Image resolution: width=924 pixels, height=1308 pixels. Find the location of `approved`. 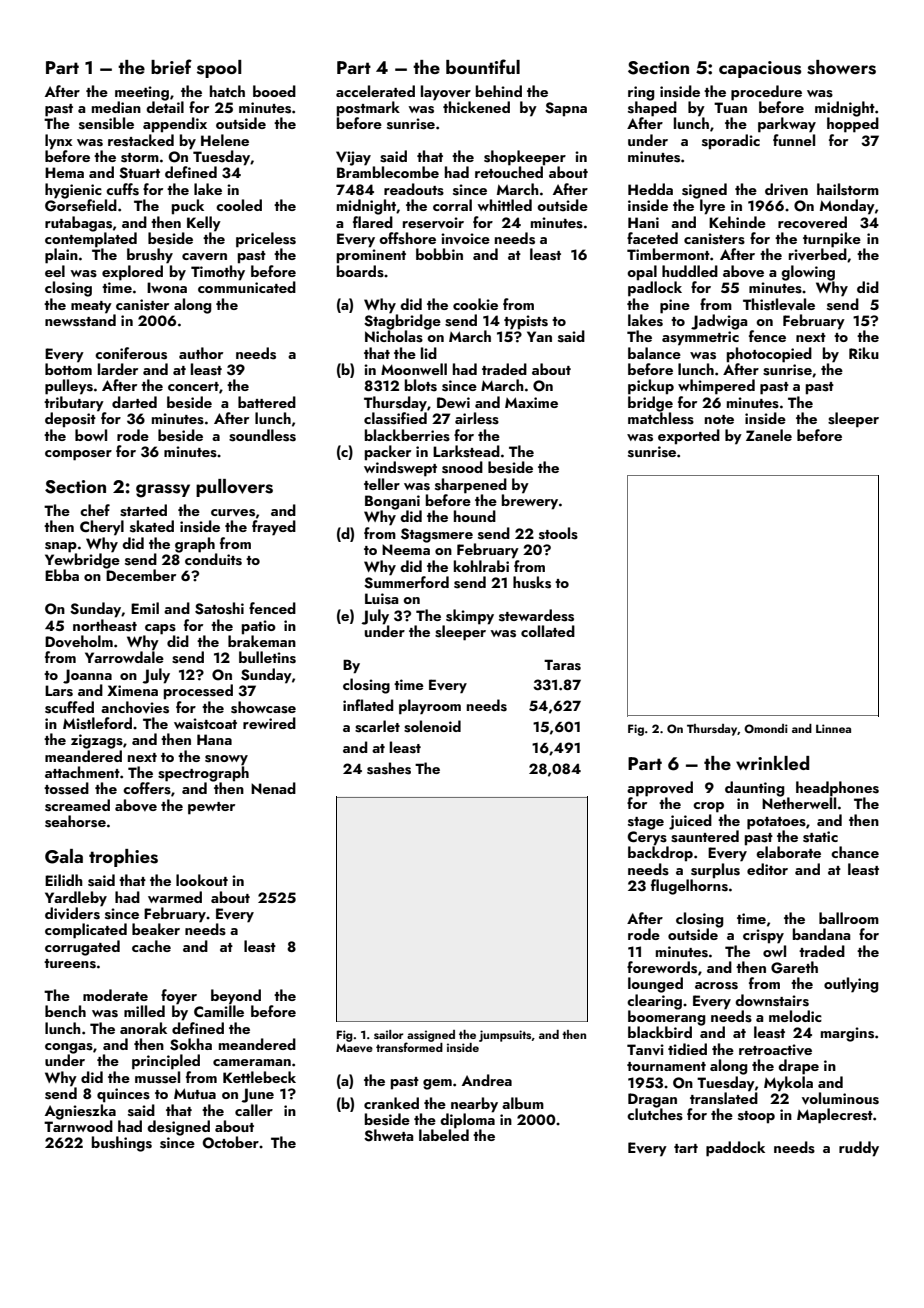

approved is located at coordinates (660, 789).
